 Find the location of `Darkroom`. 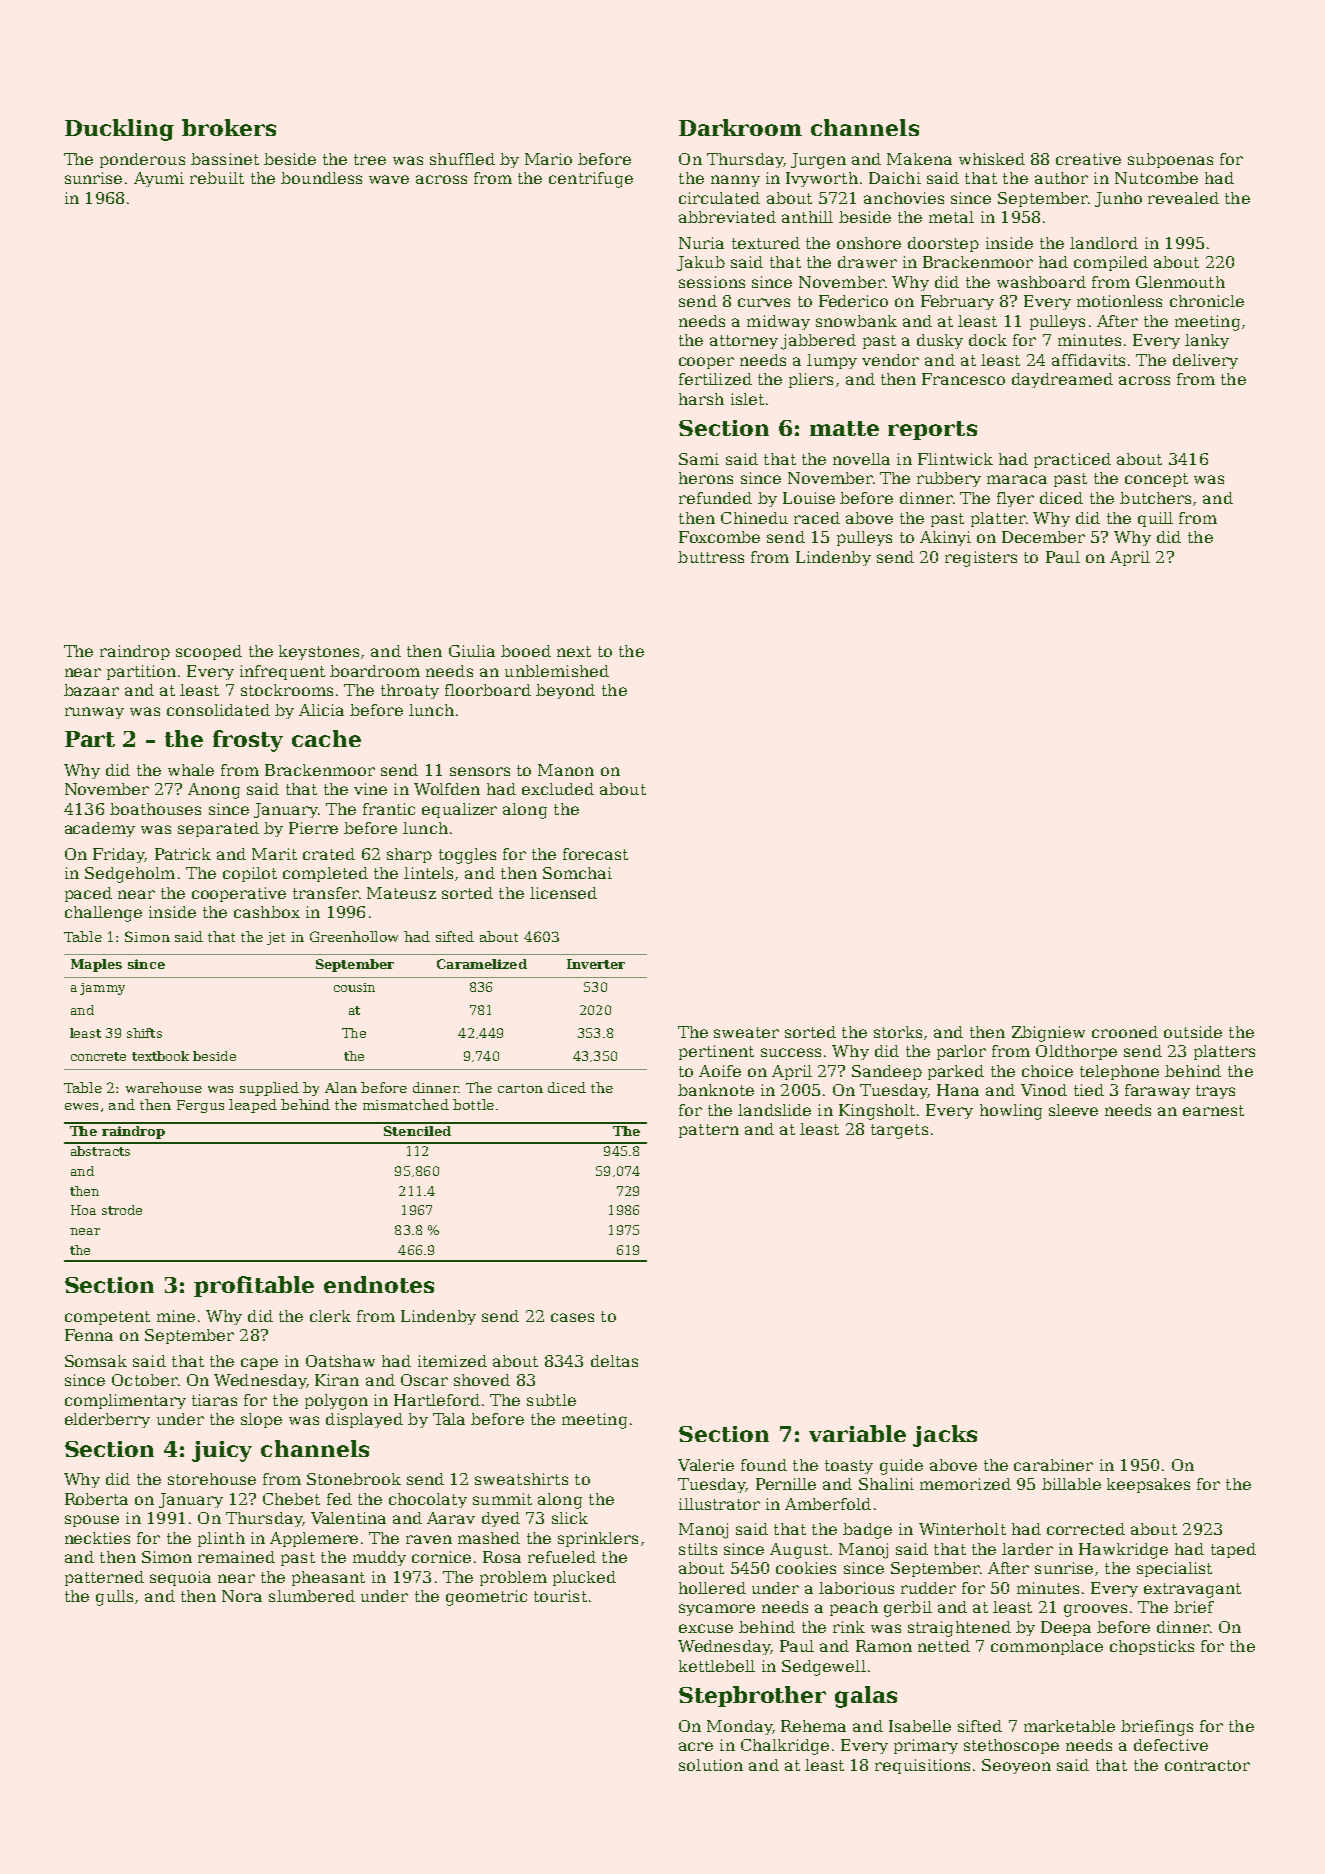

Darkroom is located at coordinates (740, 127).
